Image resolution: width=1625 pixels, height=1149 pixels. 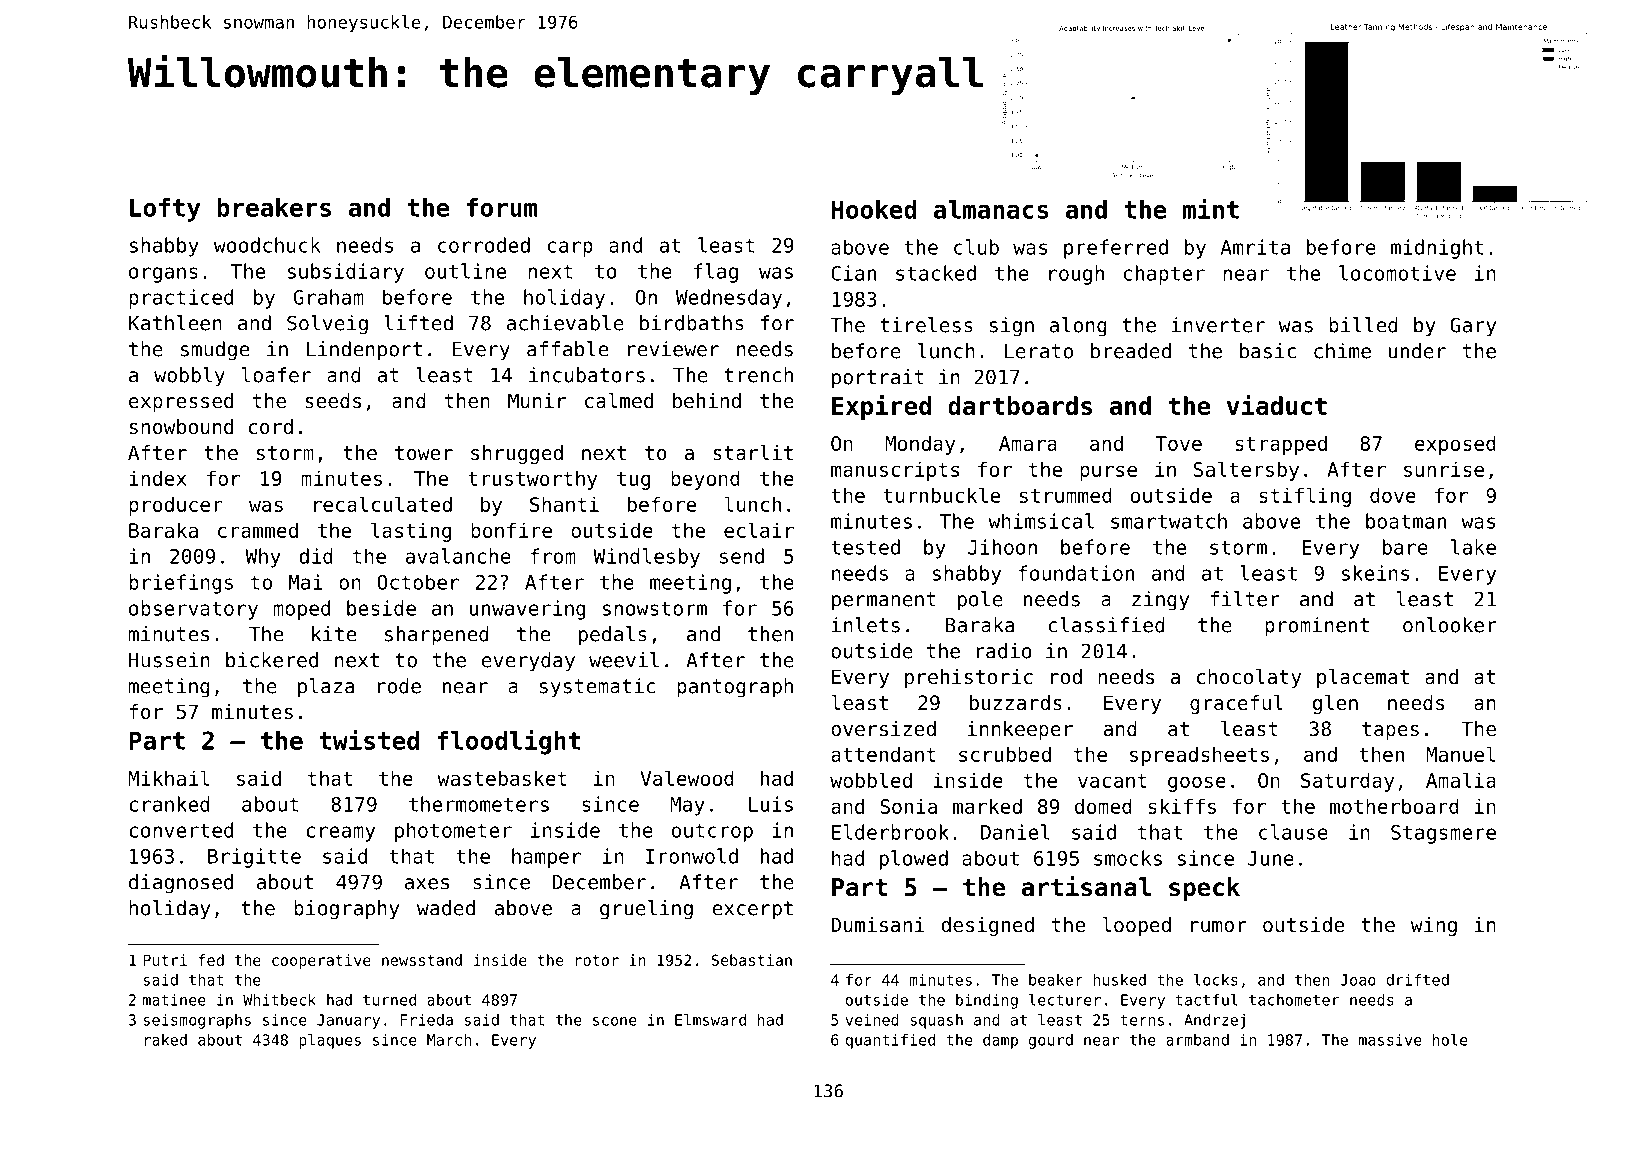 What do you see at coordinates (1199, 756) in the screenshot?
I see `spreadsheets` at bounding box center [1199, 756].
